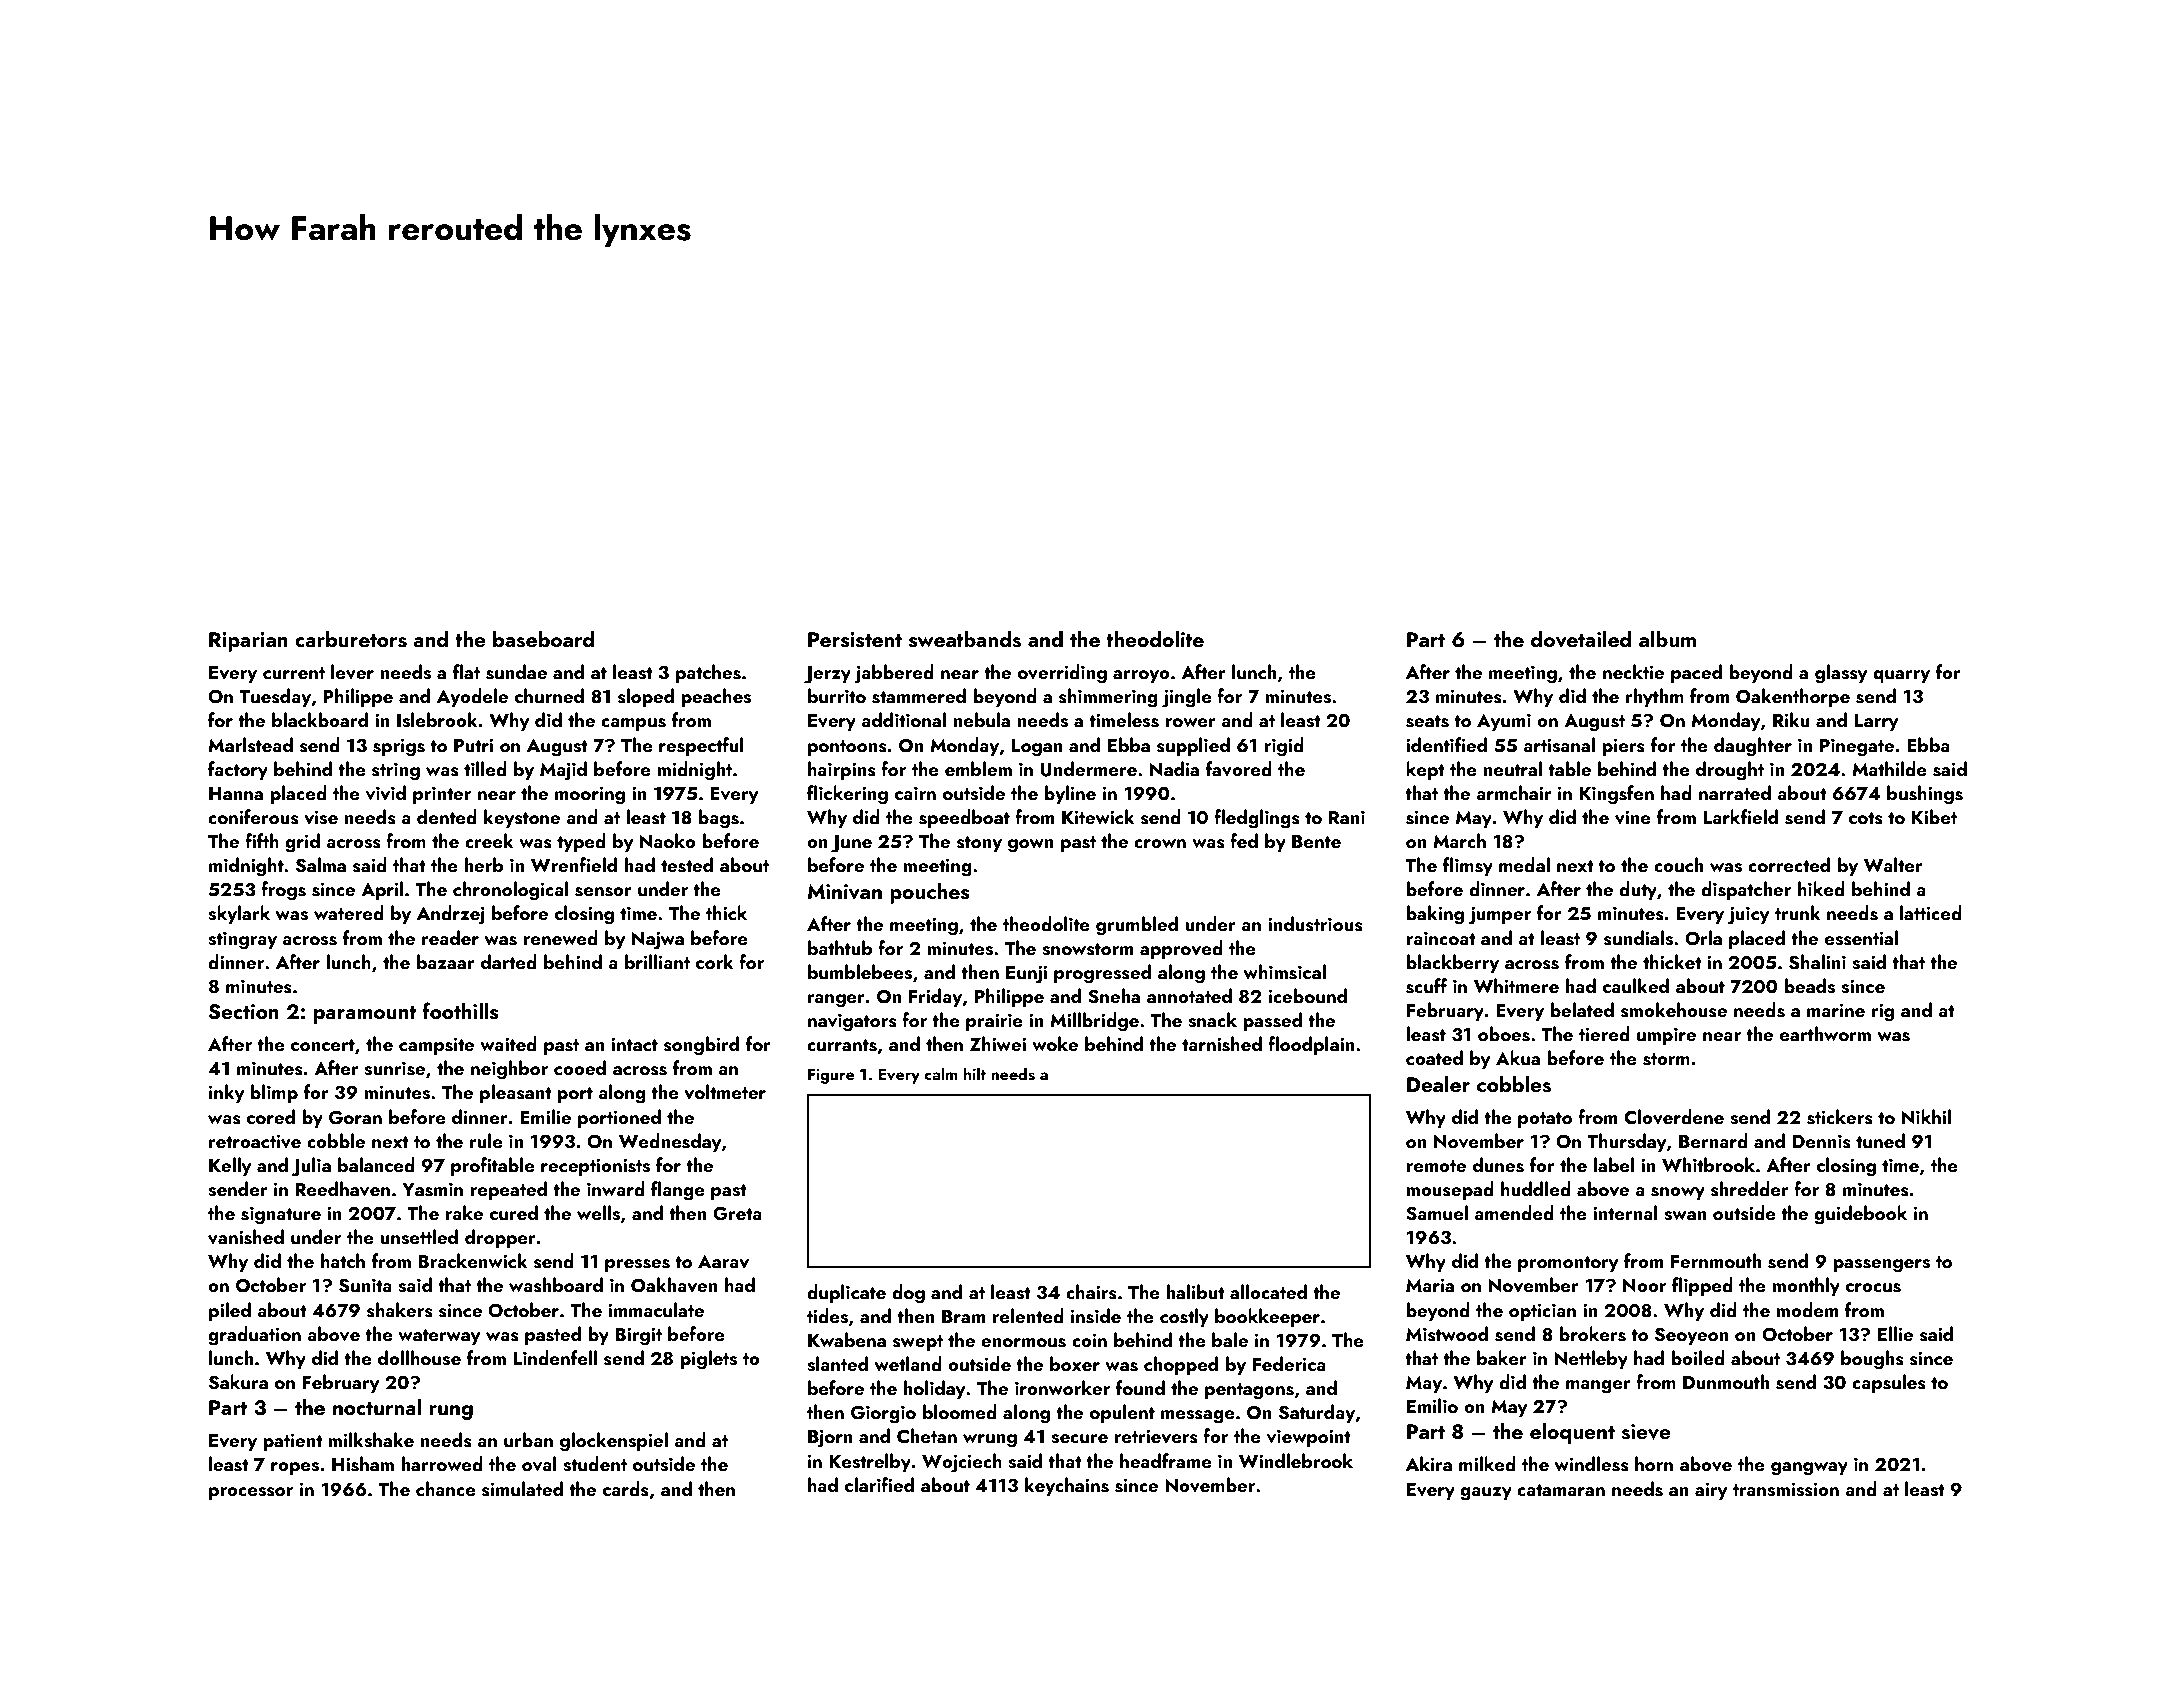 The width and height of the screenshot is (2178, 1683). I want to click on additional, so click(903, 719).
